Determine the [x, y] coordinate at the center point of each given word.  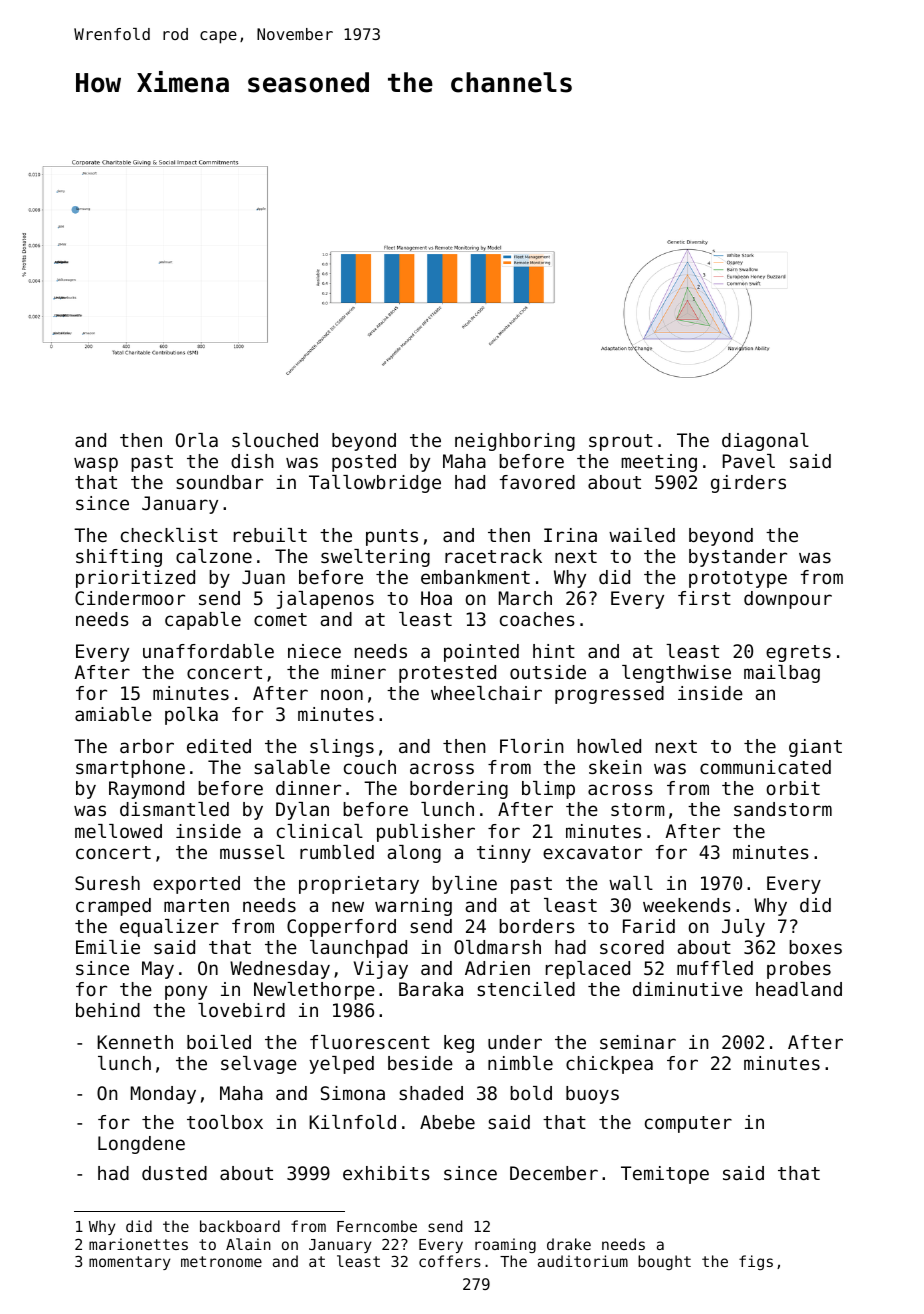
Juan [263, 577]
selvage [259, 1065]
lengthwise [676, 674]
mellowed [118, 831]
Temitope [665, 1175]
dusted [174, 1173]
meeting [659, 463]
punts [392, 537]
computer [688, 1124]
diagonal [765, 442]
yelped [341, 1065]
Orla [197, 440]
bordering [459, 790]
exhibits [386, 1173]
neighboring [515, 442]
